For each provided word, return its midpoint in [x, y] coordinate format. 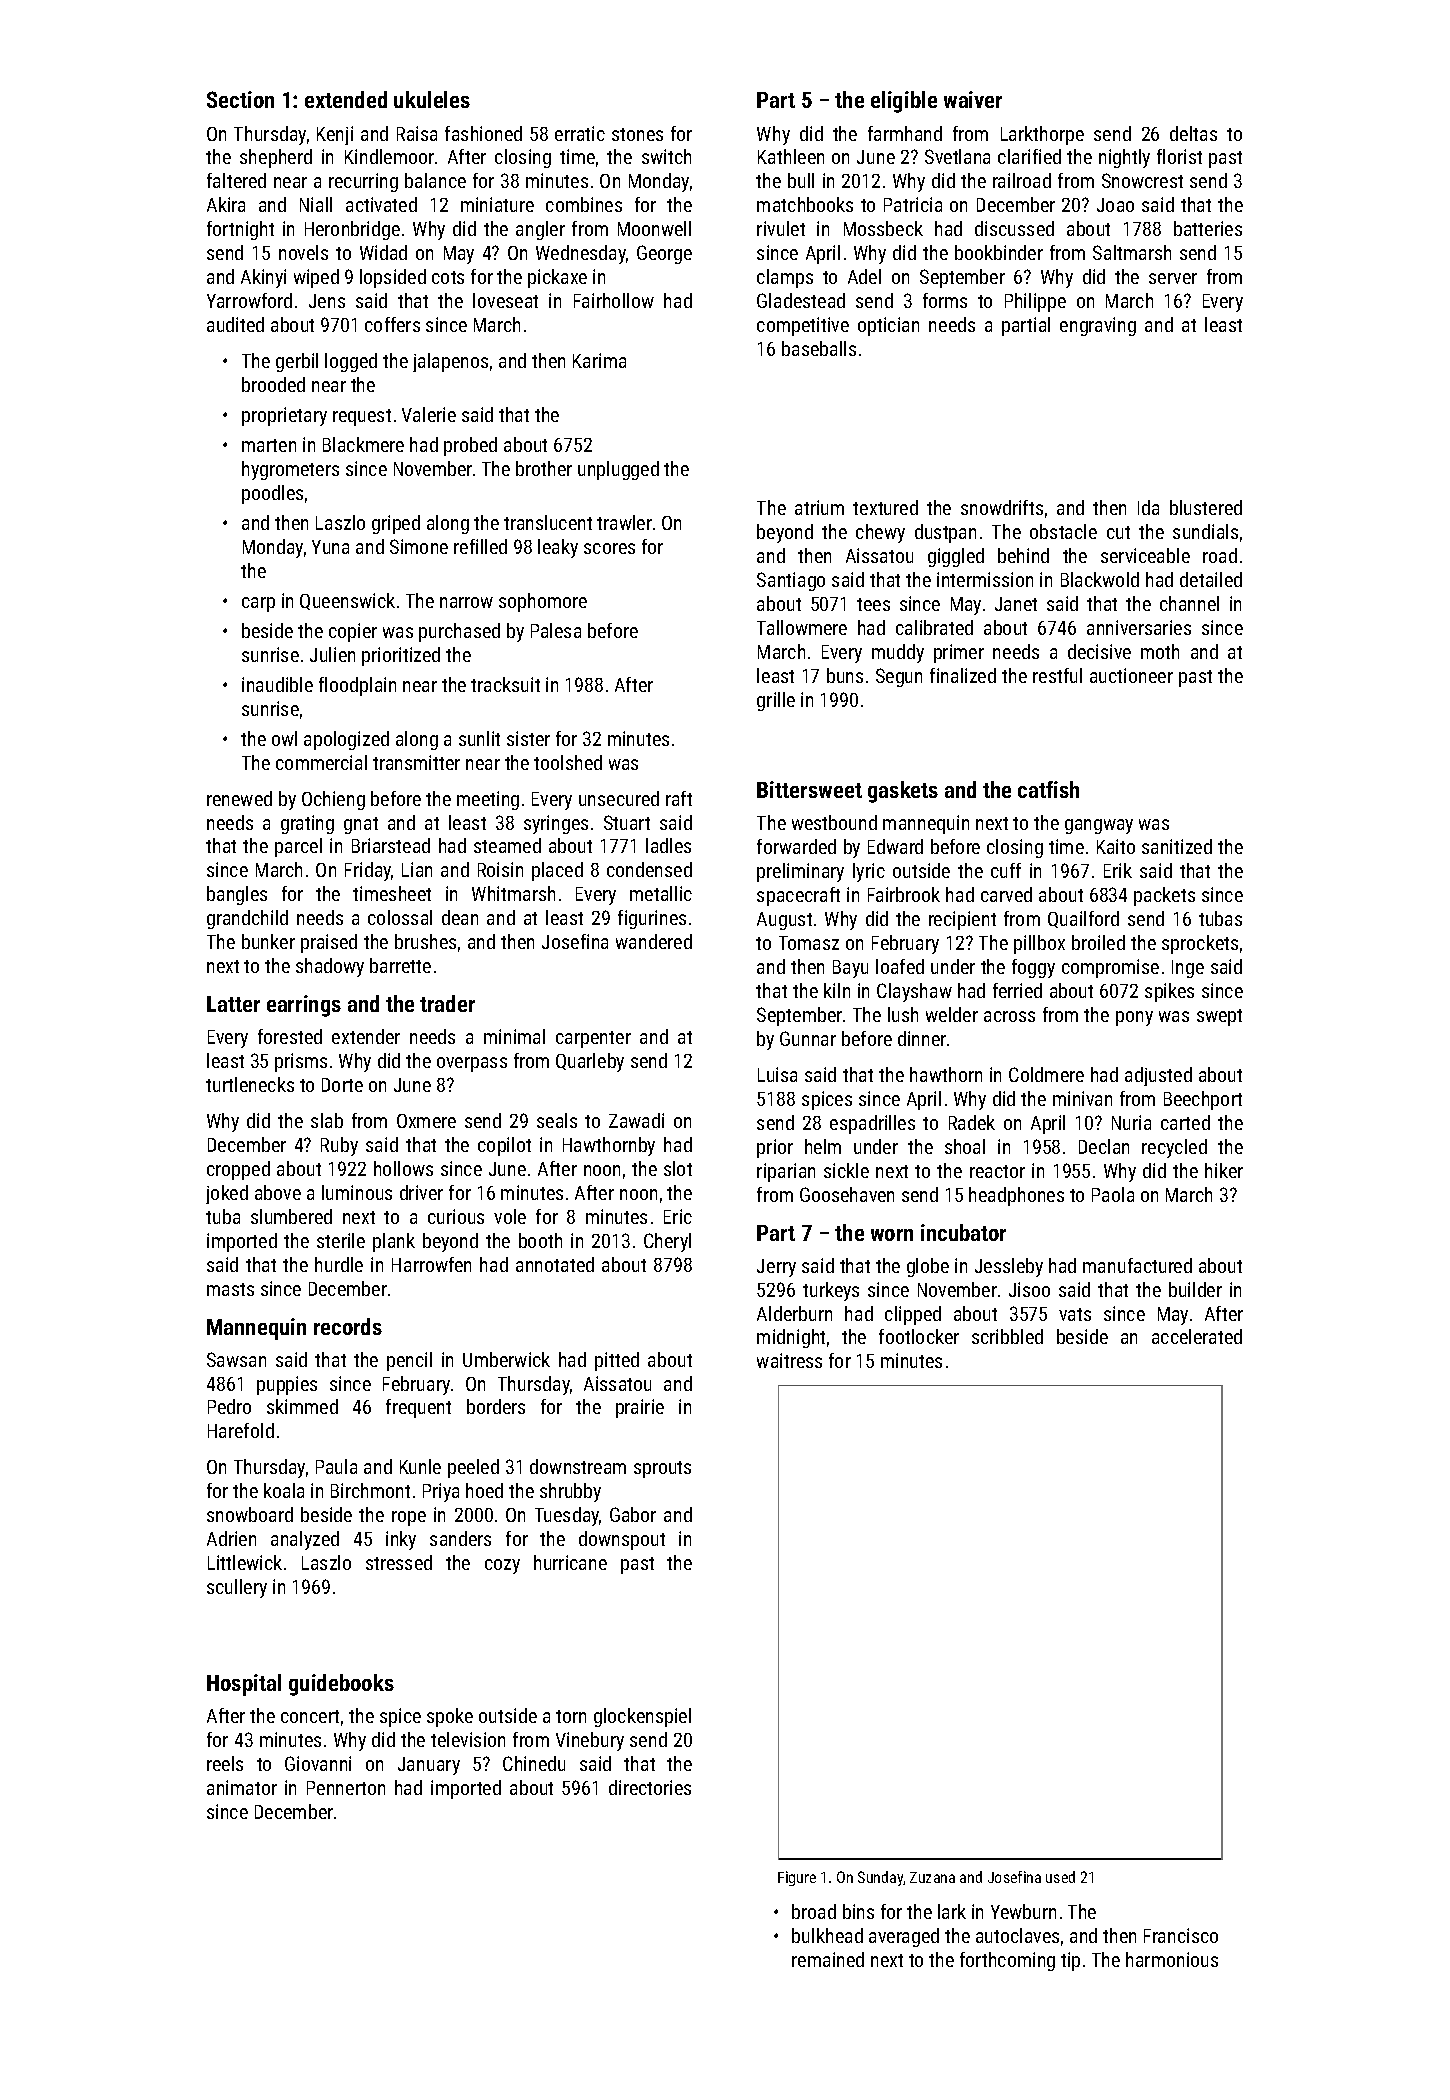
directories [650, 1787]
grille [776, 701]
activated [381, 204]
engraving [1098, 326]
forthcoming [1007, 1961]
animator [242, 1787]
